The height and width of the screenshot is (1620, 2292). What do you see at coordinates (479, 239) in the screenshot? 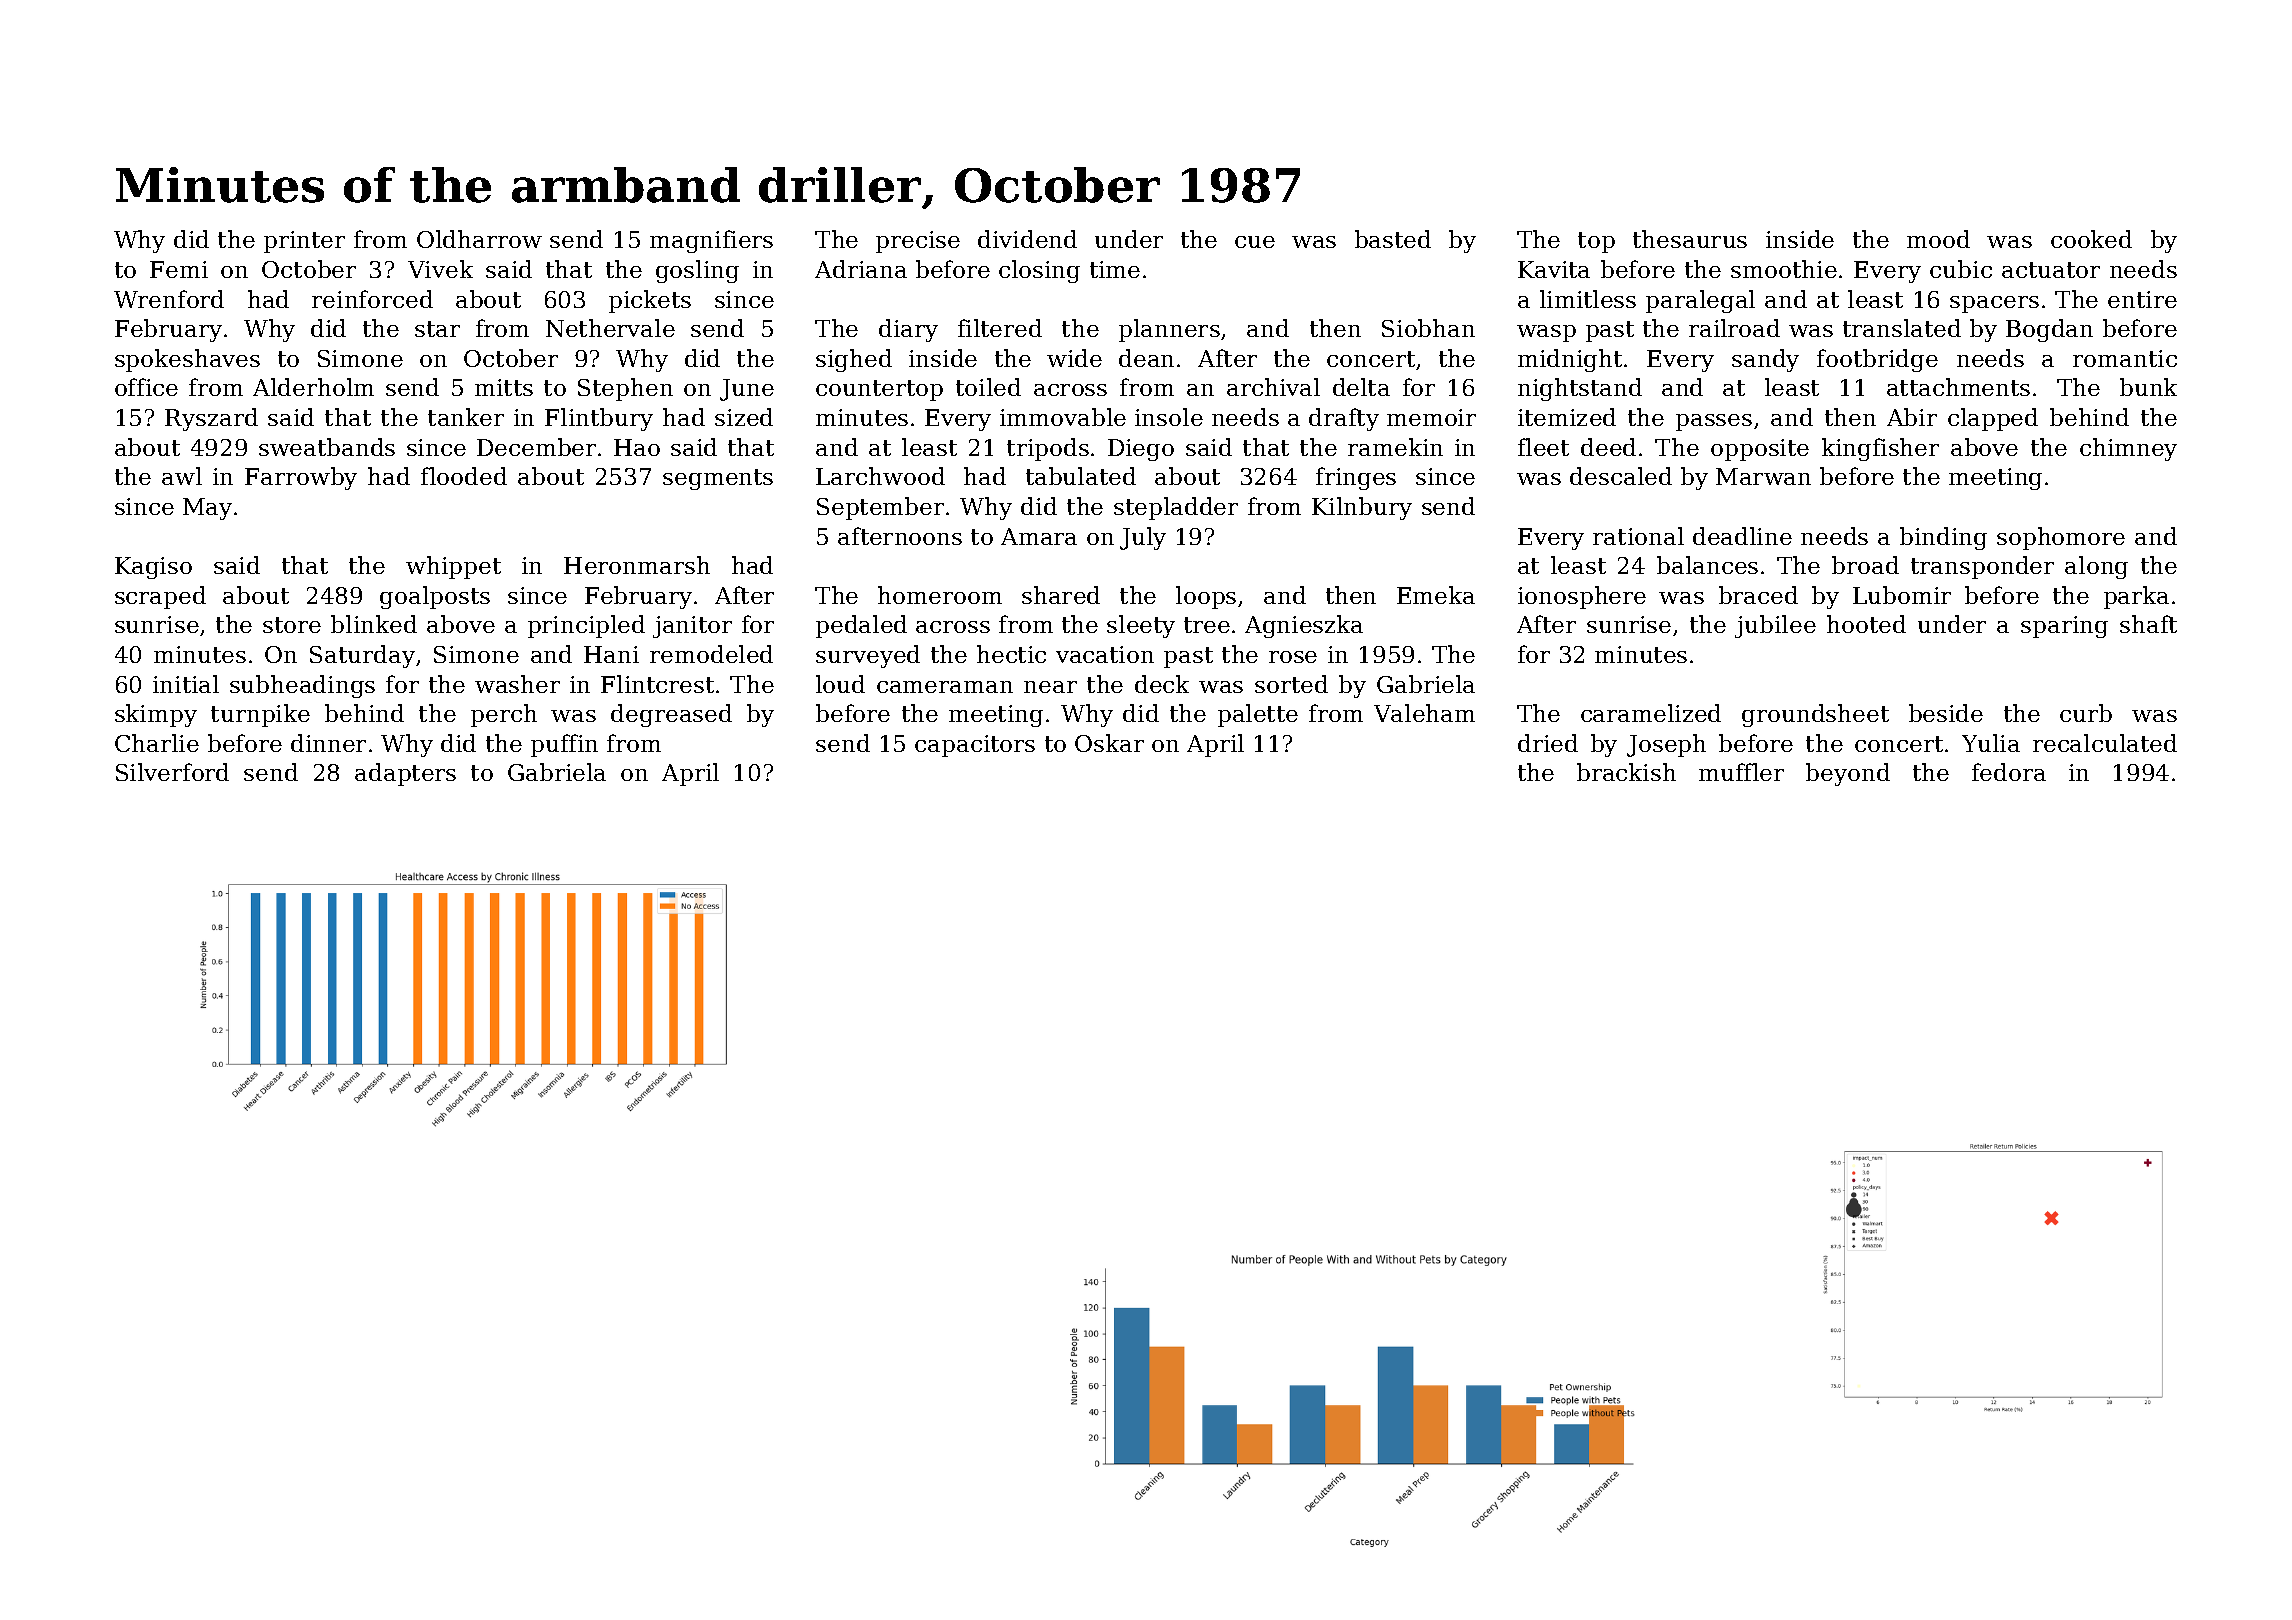
I see `Oldharrow` at bounding box center [479, 239].
